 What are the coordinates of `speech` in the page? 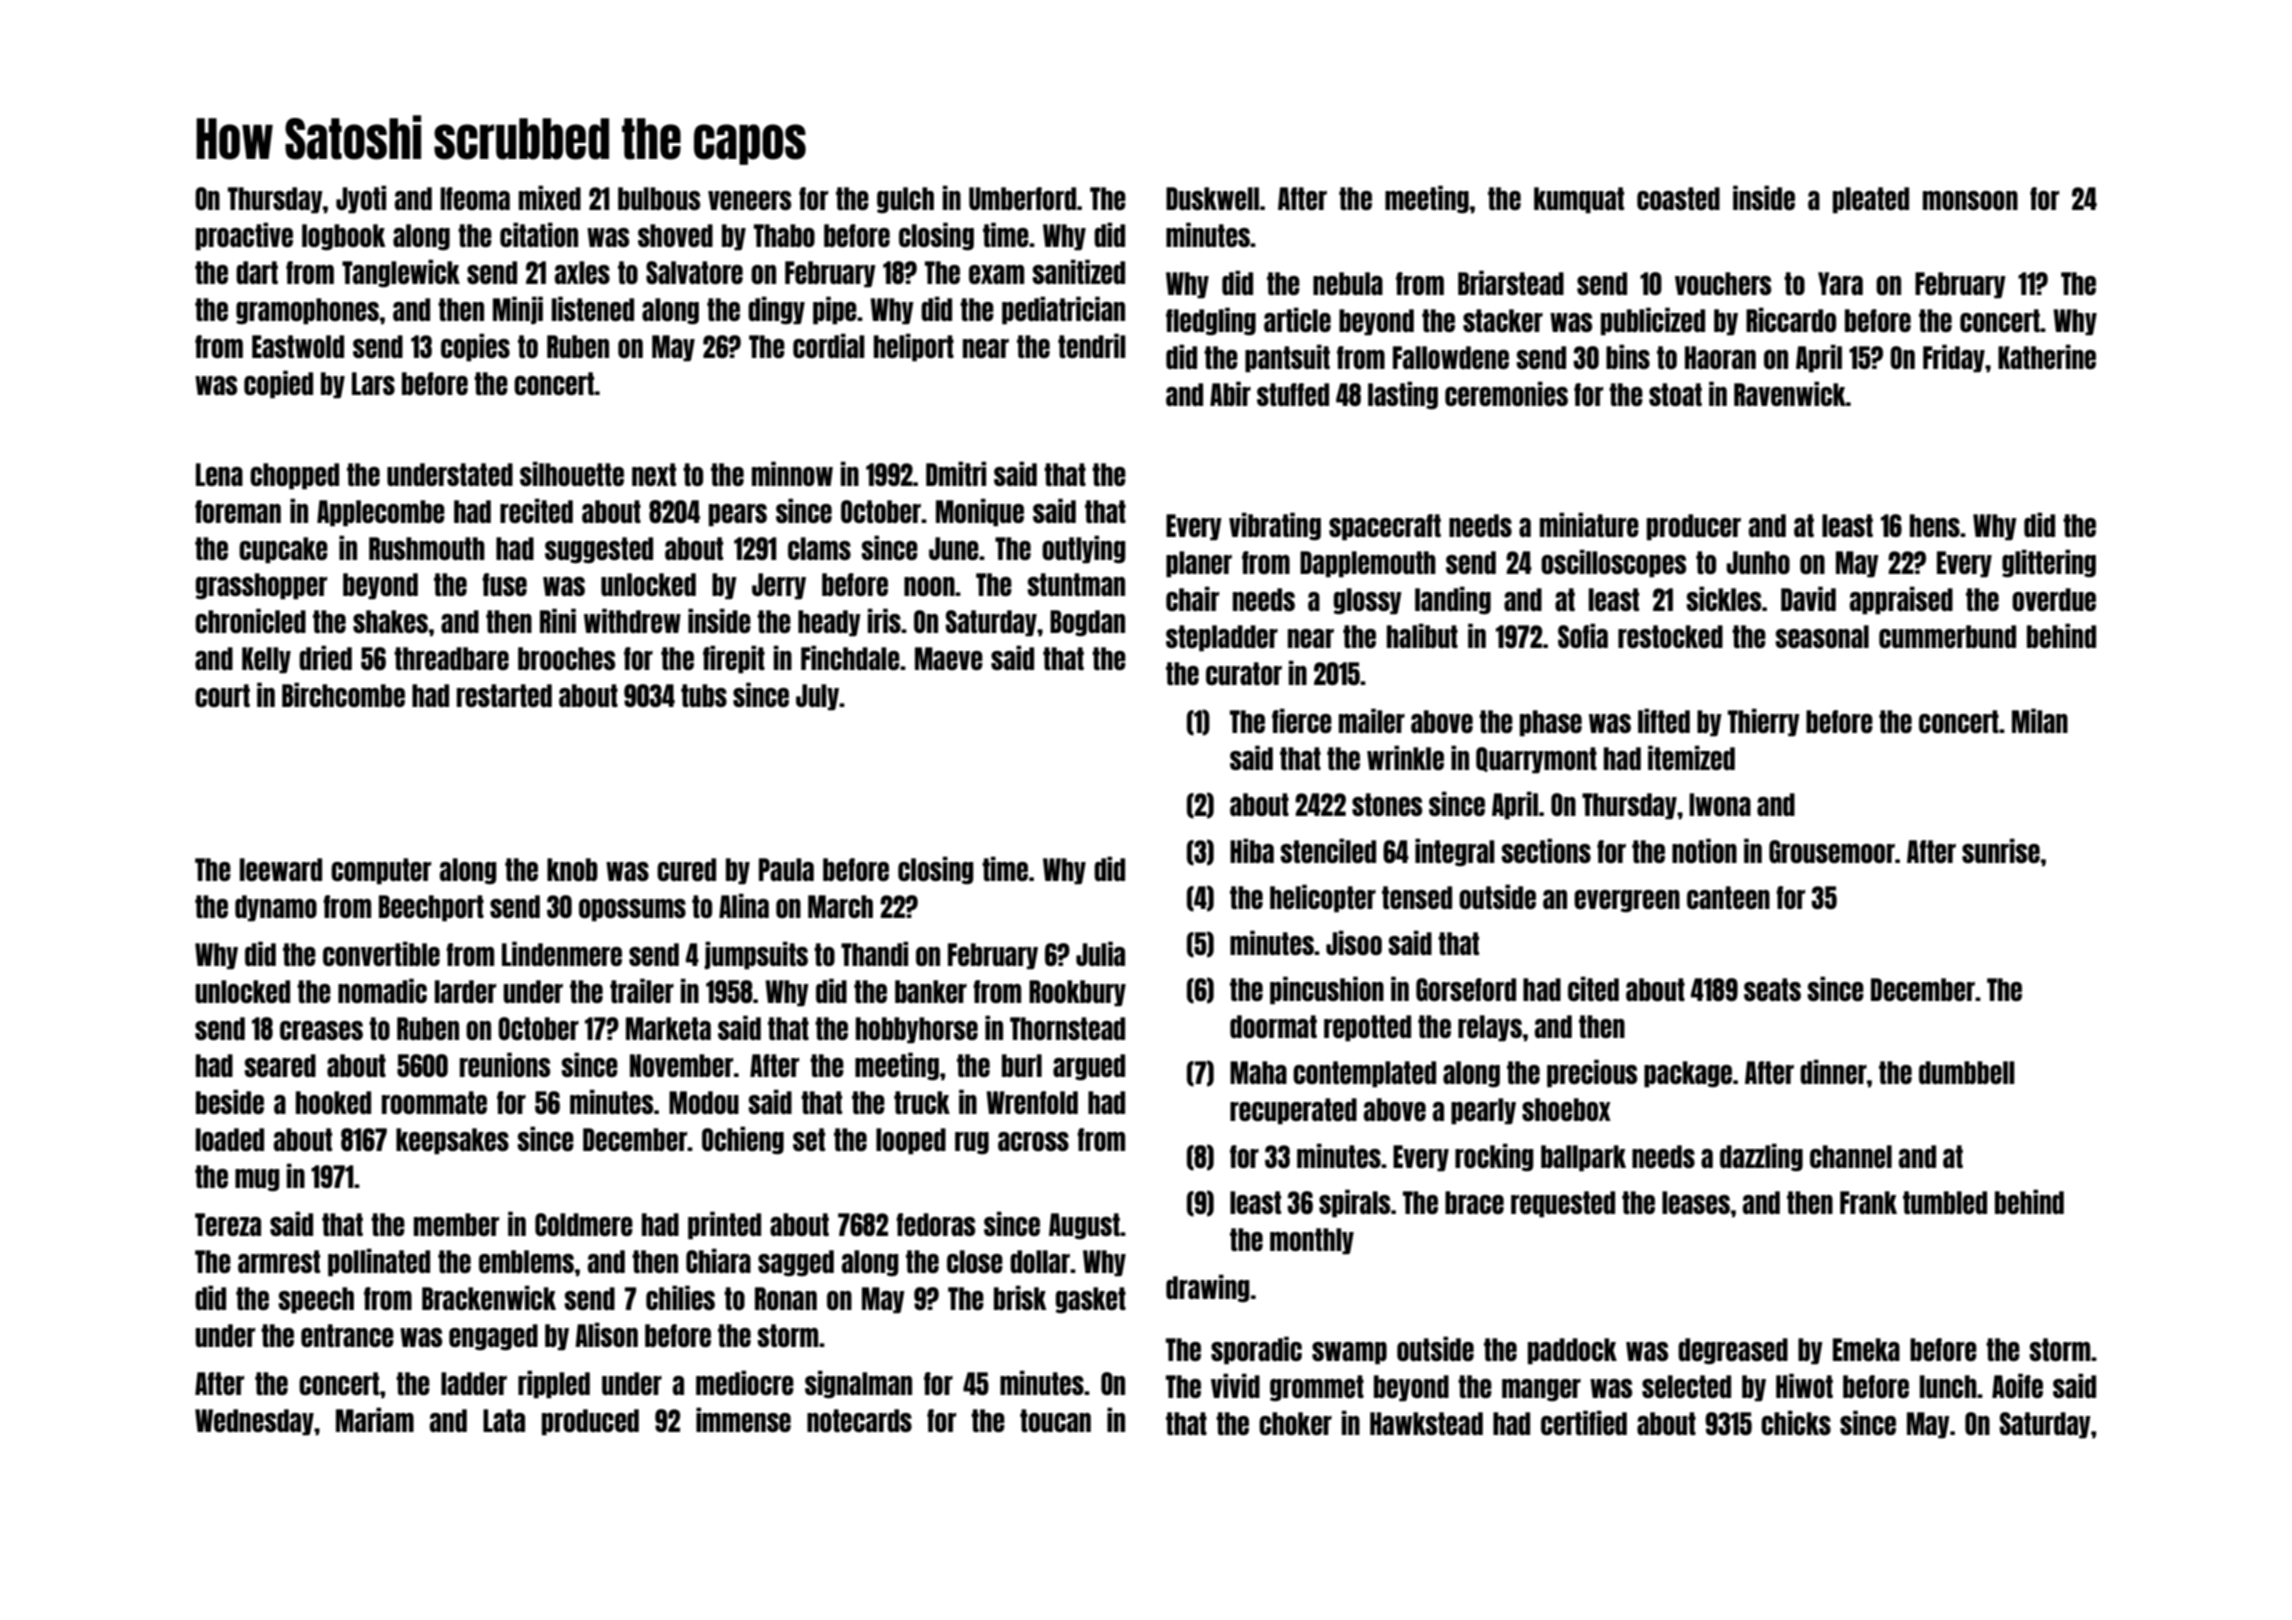 It's located at (316, 1300).
